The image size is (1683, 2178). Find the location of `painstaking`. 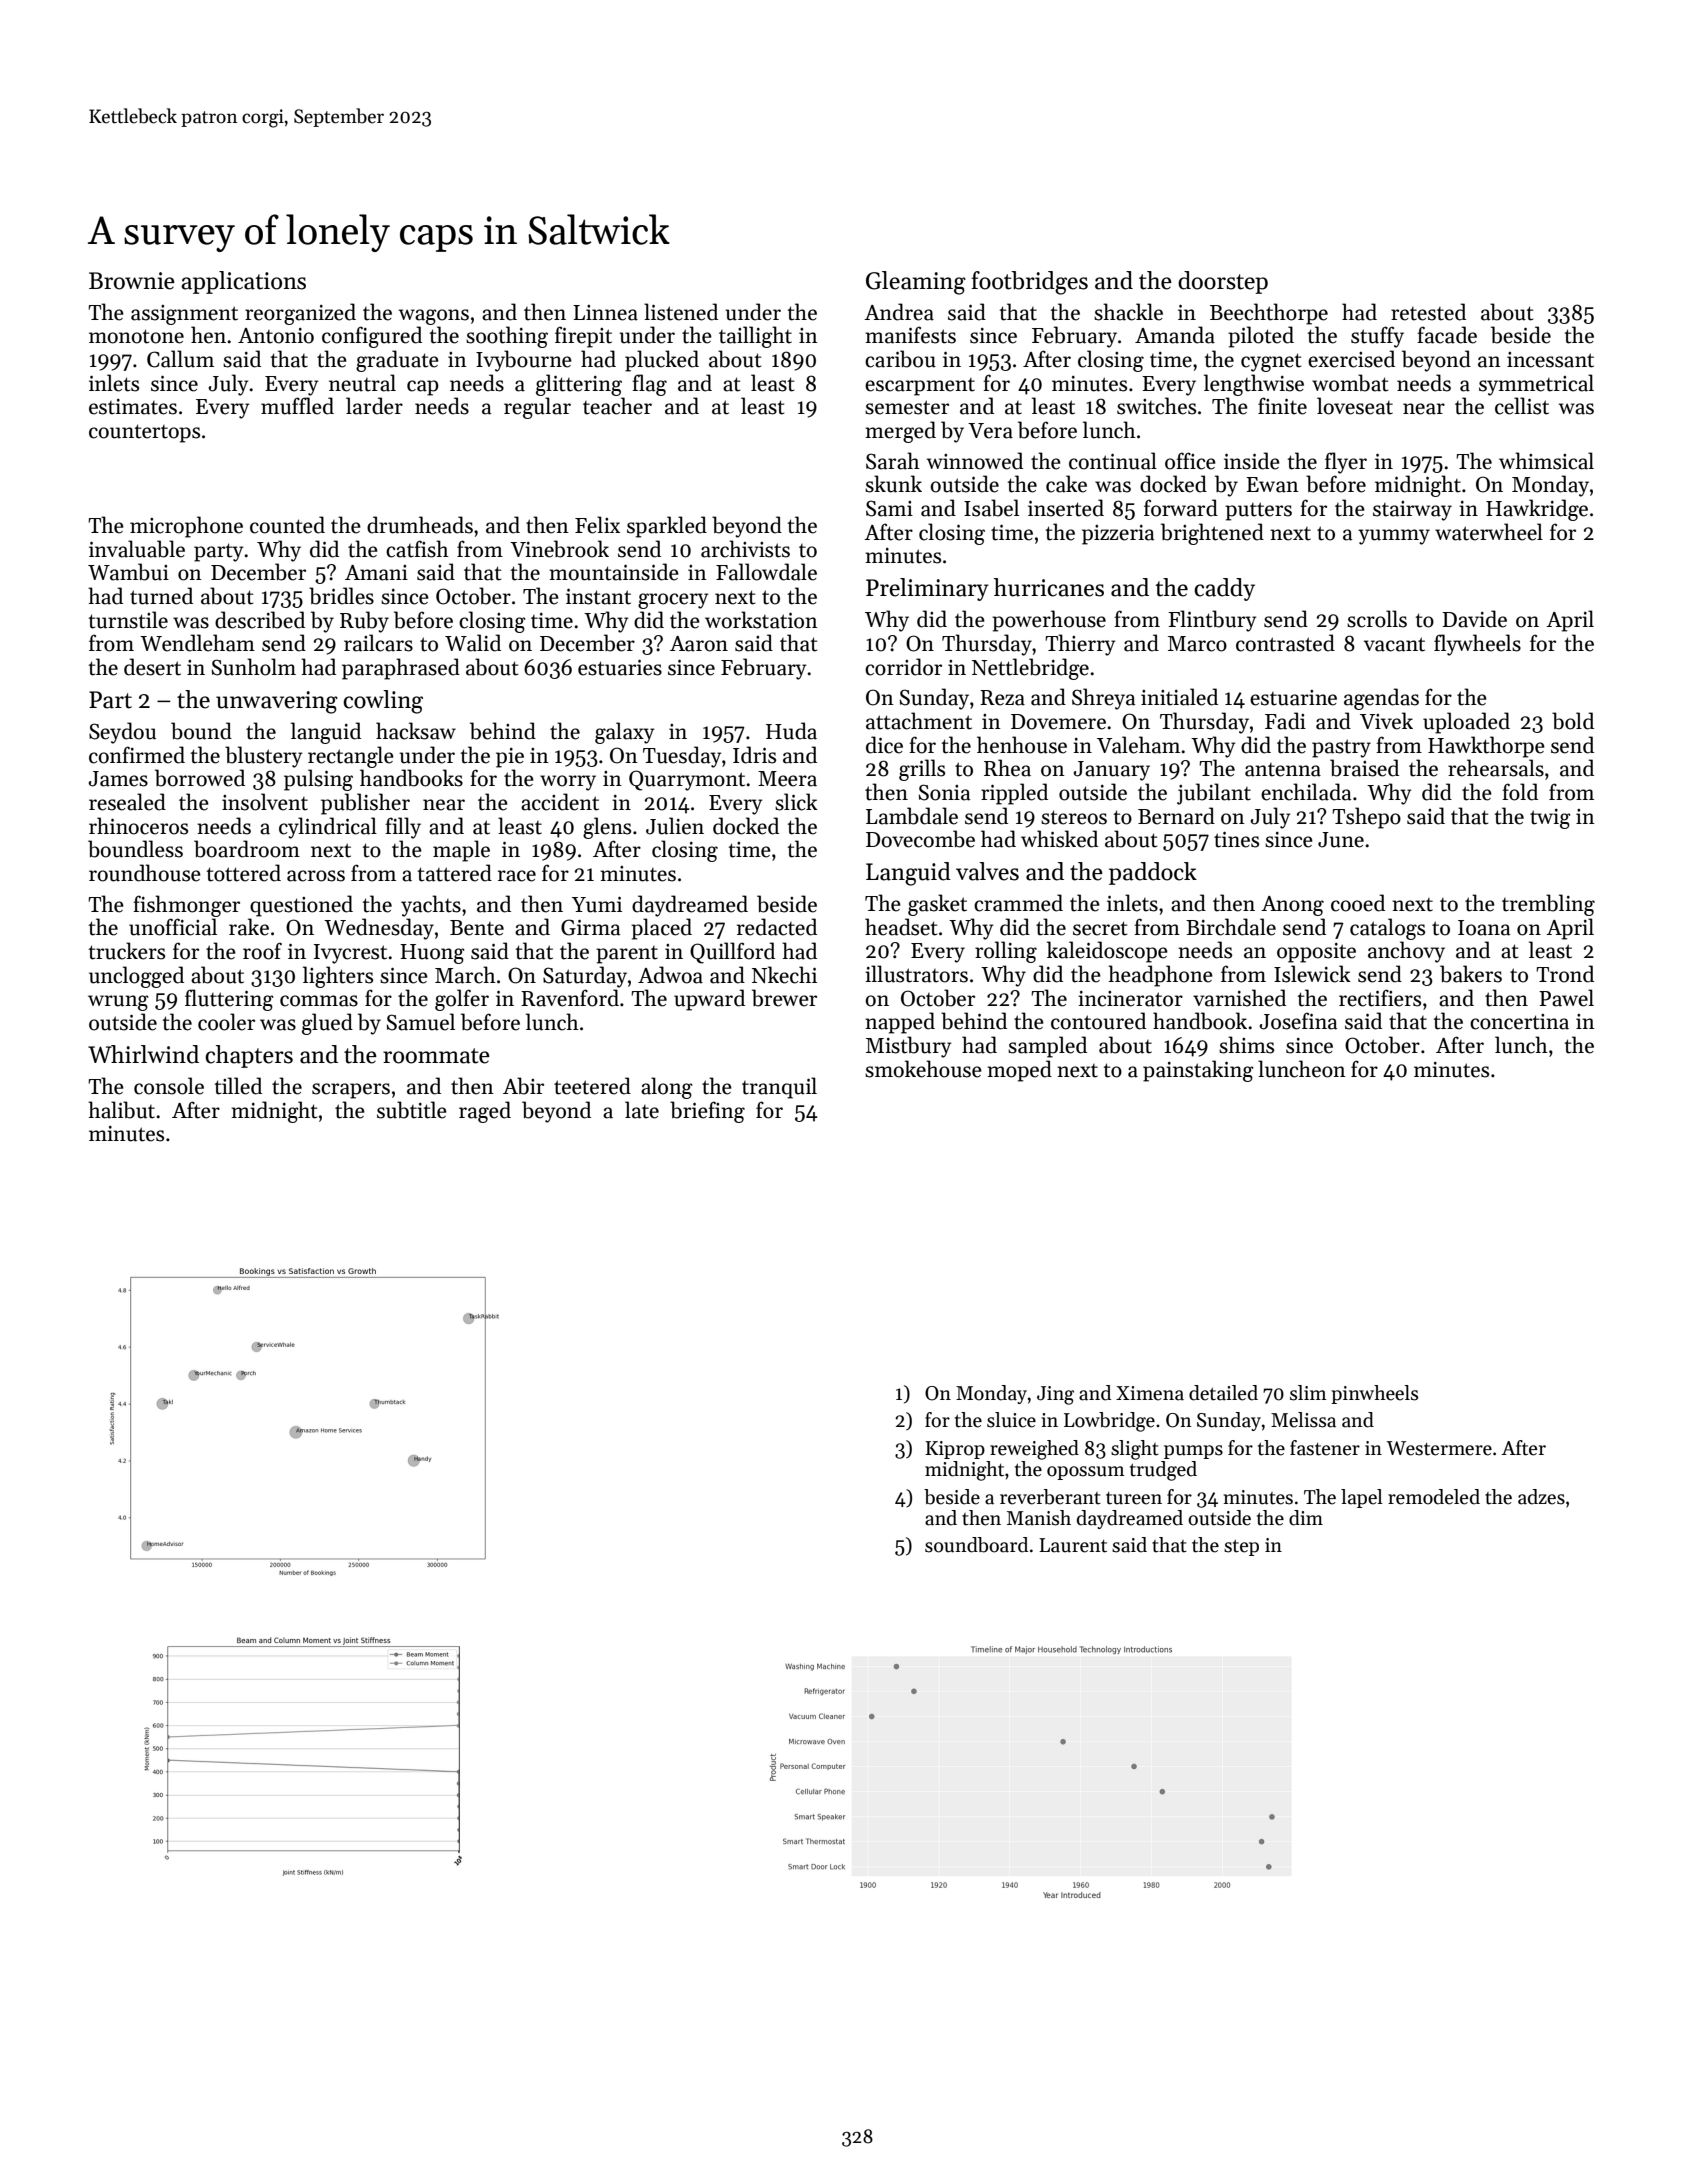

painstaking is located at coordinates (1198, 1071).
